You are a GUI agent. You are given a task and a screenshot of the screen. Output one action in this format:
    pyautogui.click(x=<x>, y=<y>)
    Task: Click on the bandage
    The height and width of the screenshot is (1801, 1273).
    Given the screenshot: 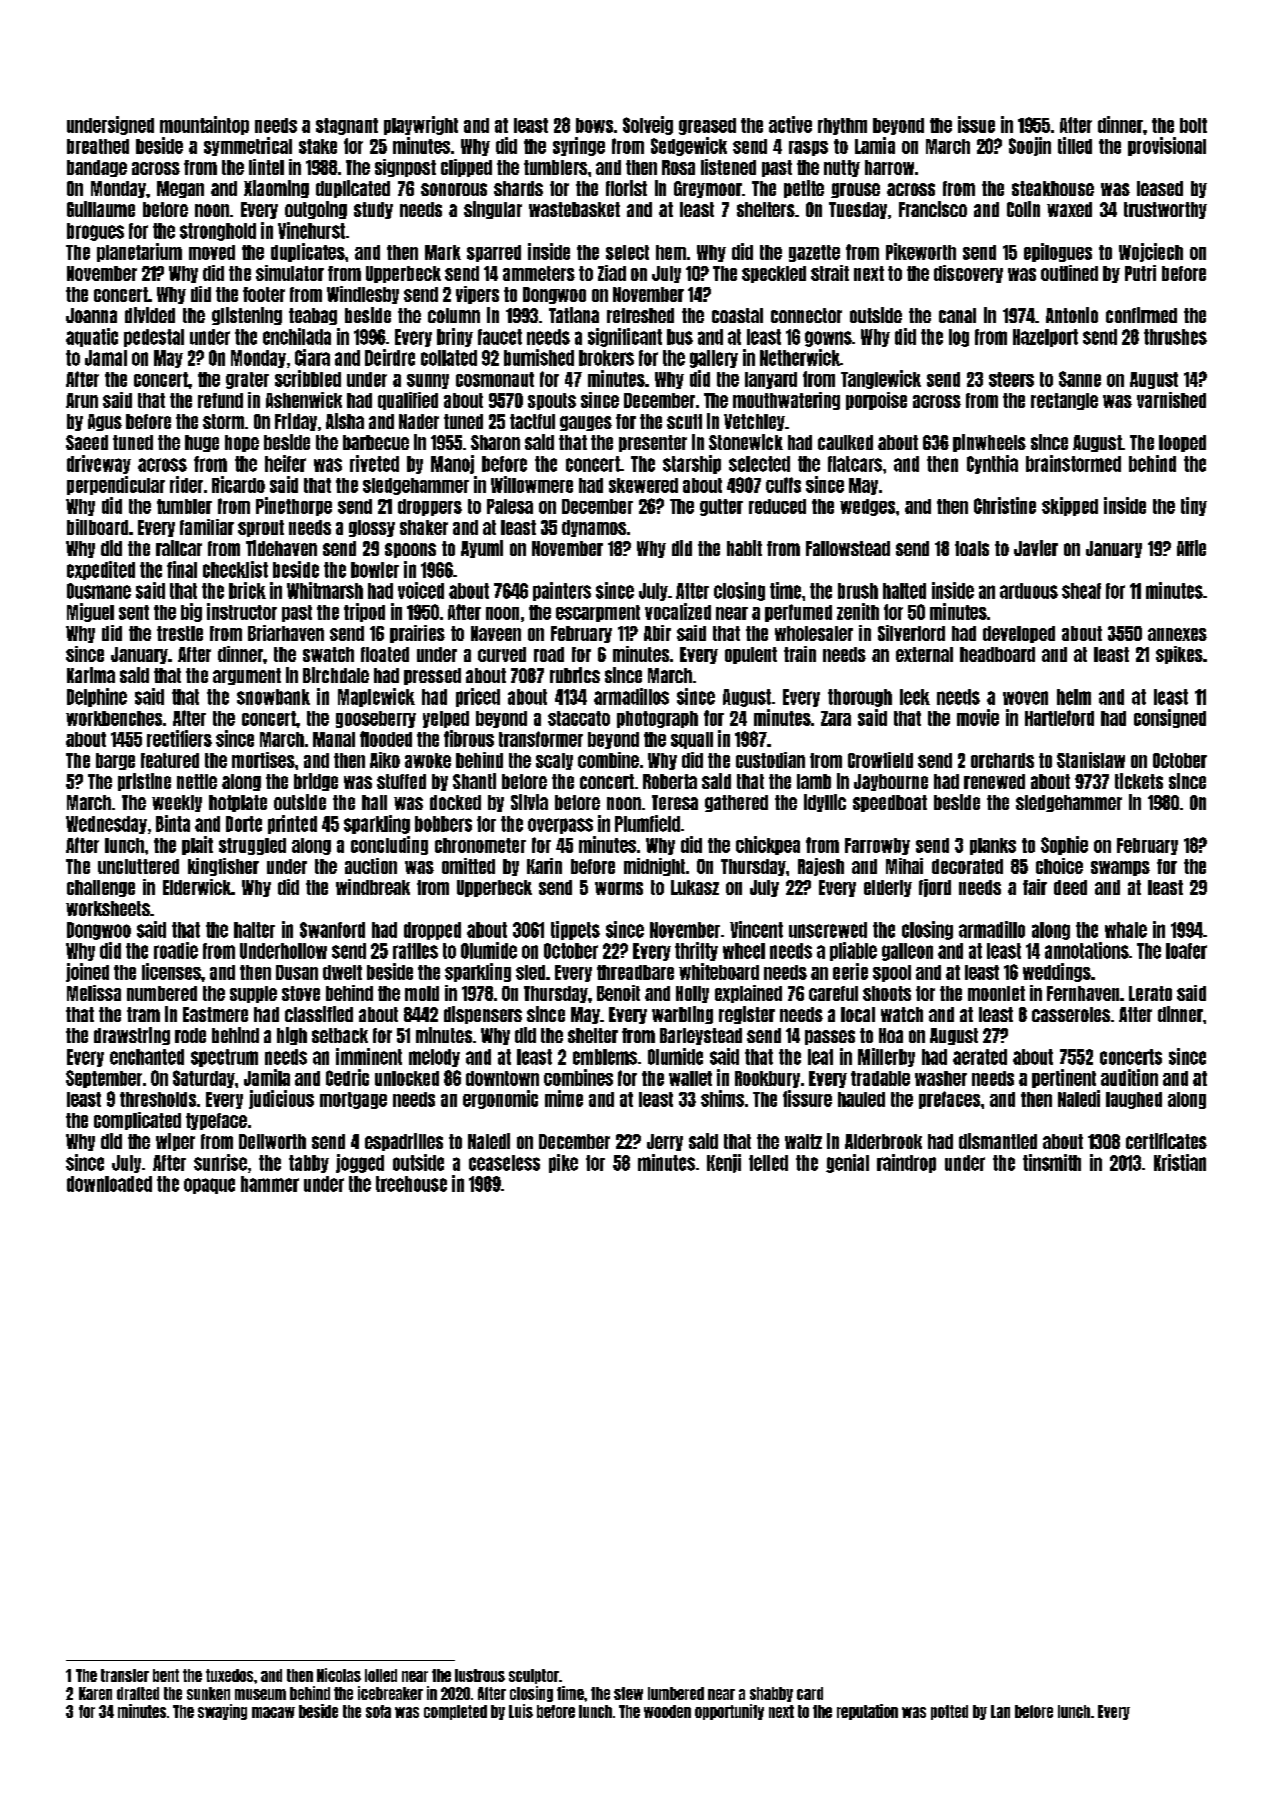 What is the action you would take?
    pyautogui.click(x=97, y=168)
